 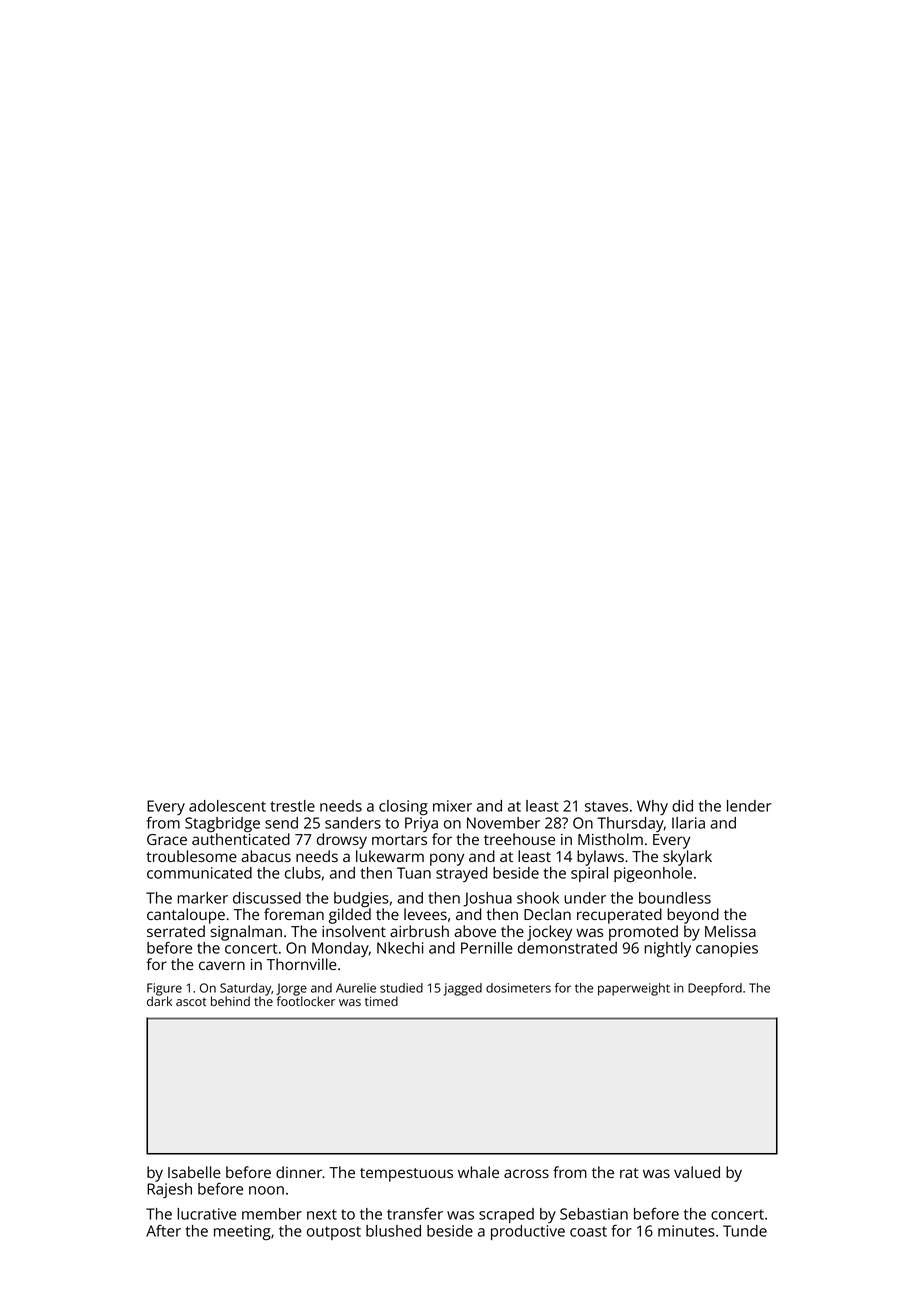 What do you see at coordinates (381, 1001) in the screenshot?
I see `timed` at bounding box center [381, 1001].
